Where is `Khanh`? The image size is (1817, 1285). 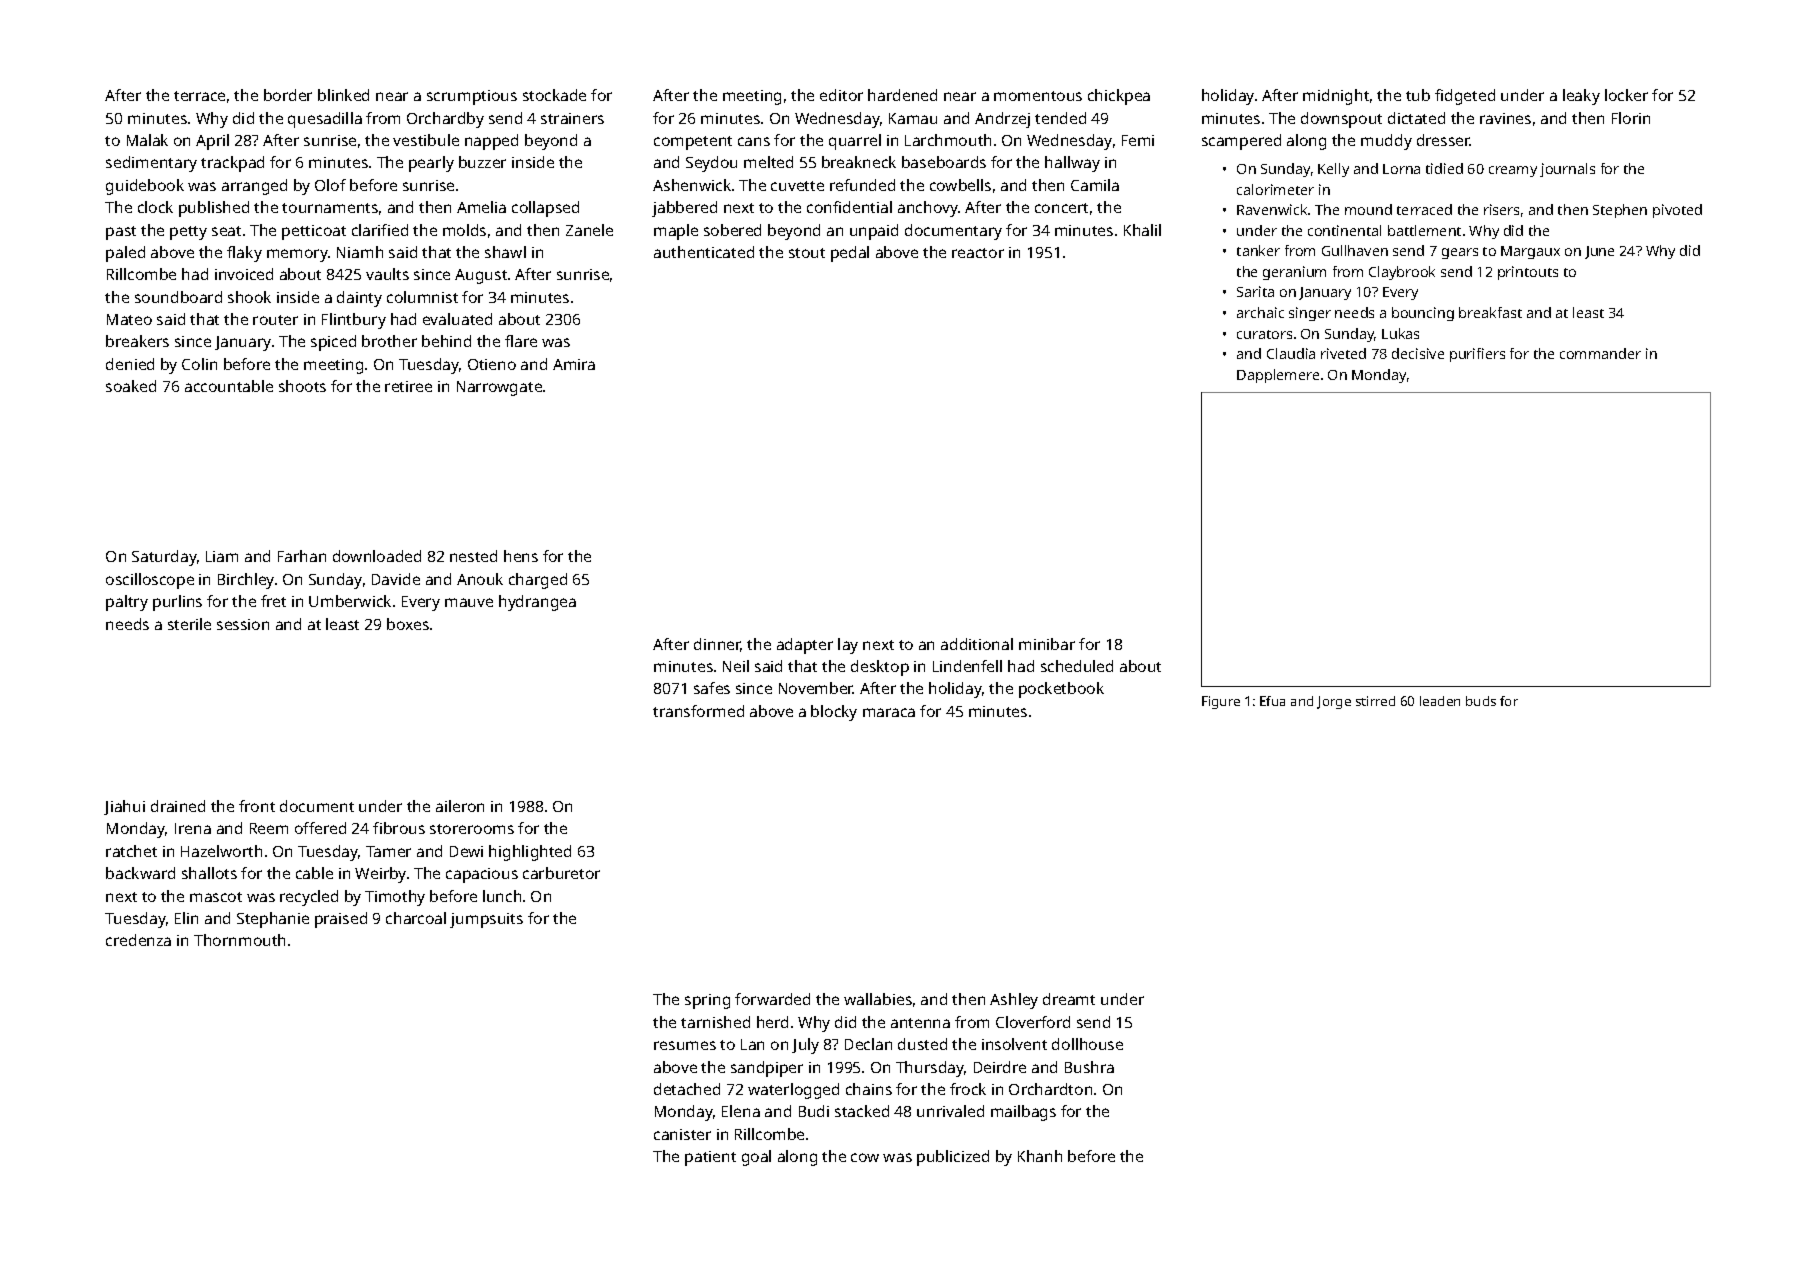
Khanh is located at coordinates (1040, 1156).
